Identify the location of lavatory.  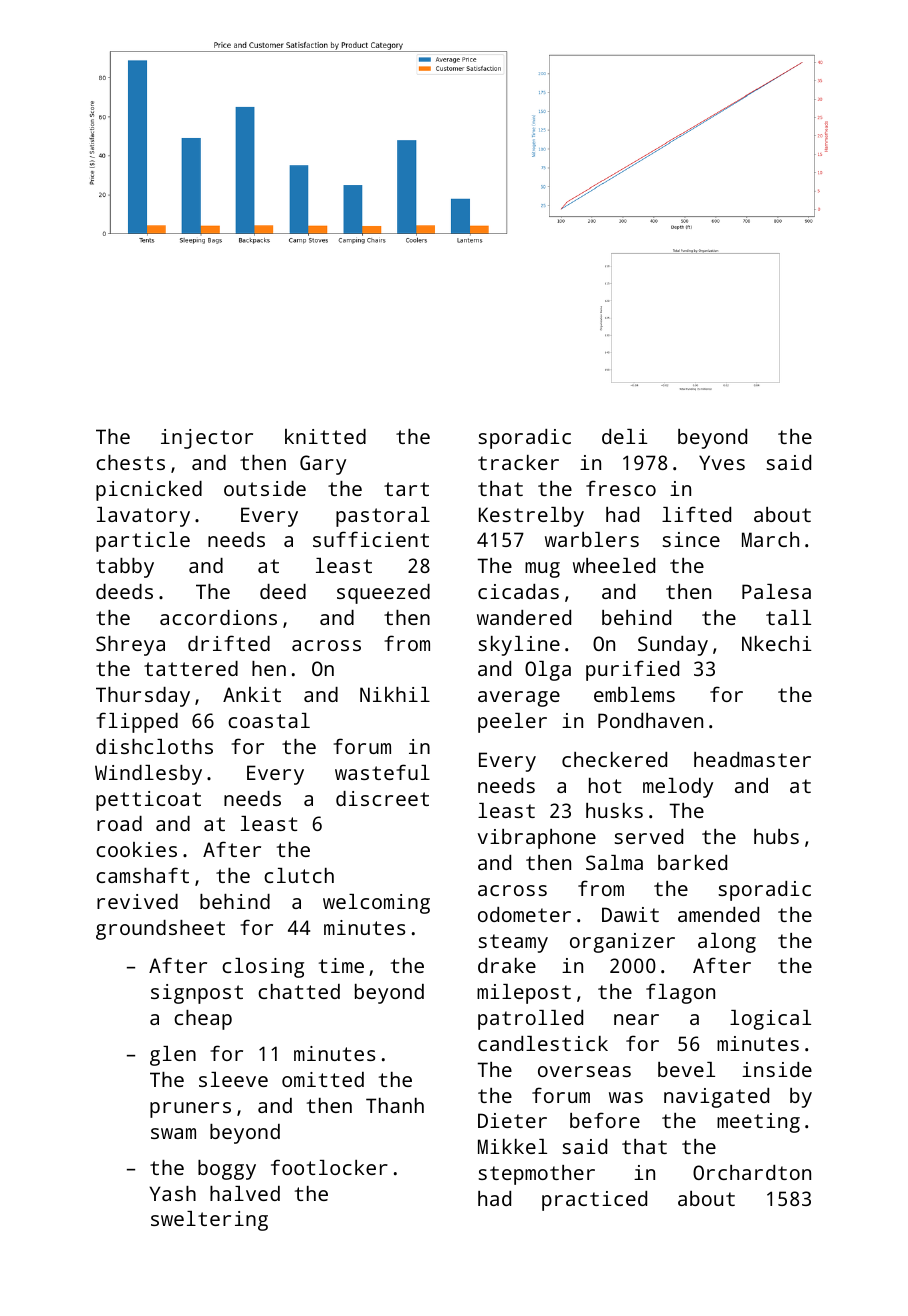
(143, 517).
